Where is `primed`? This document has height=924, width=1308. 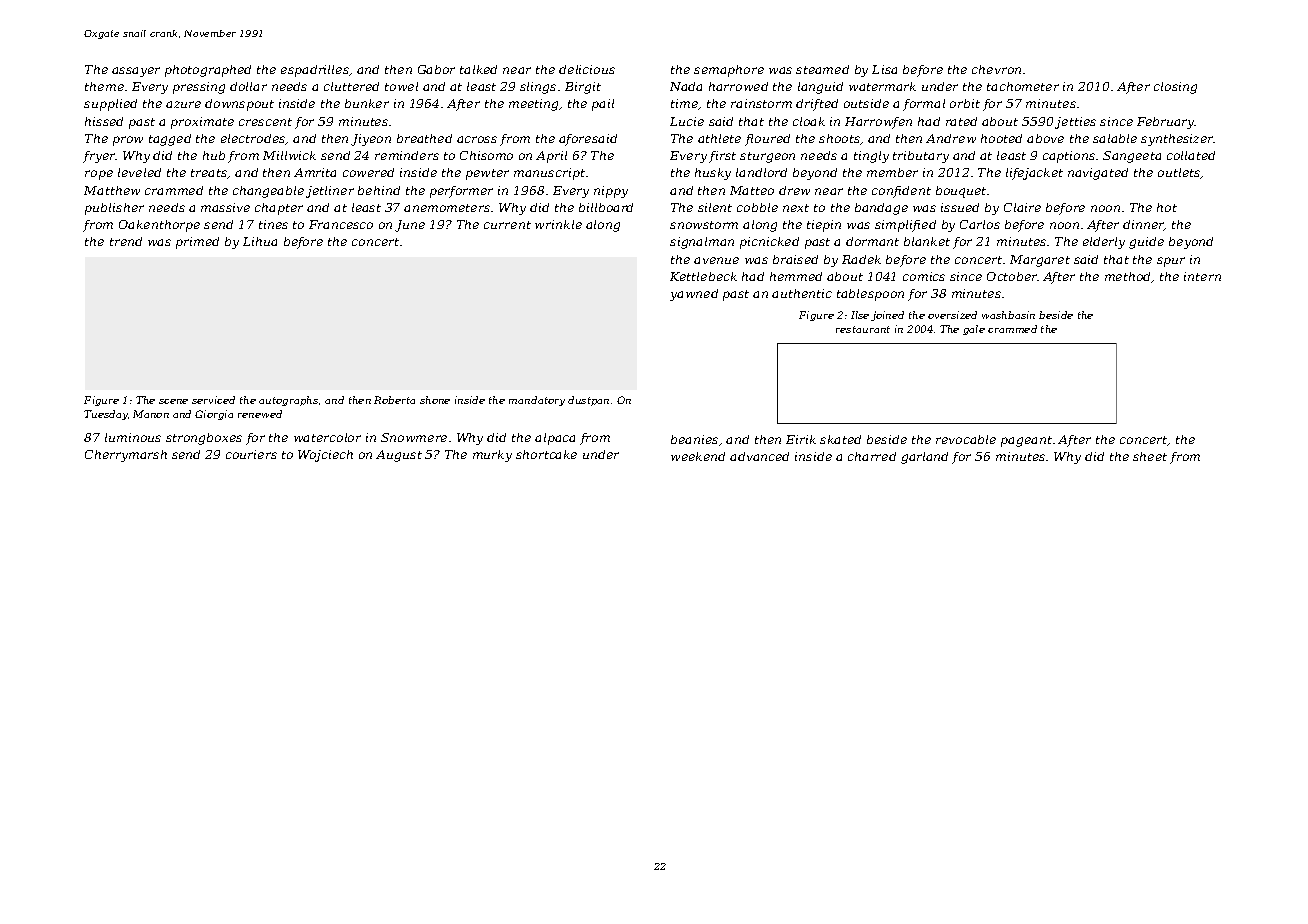 primed is located at coordinates (197, 243).
